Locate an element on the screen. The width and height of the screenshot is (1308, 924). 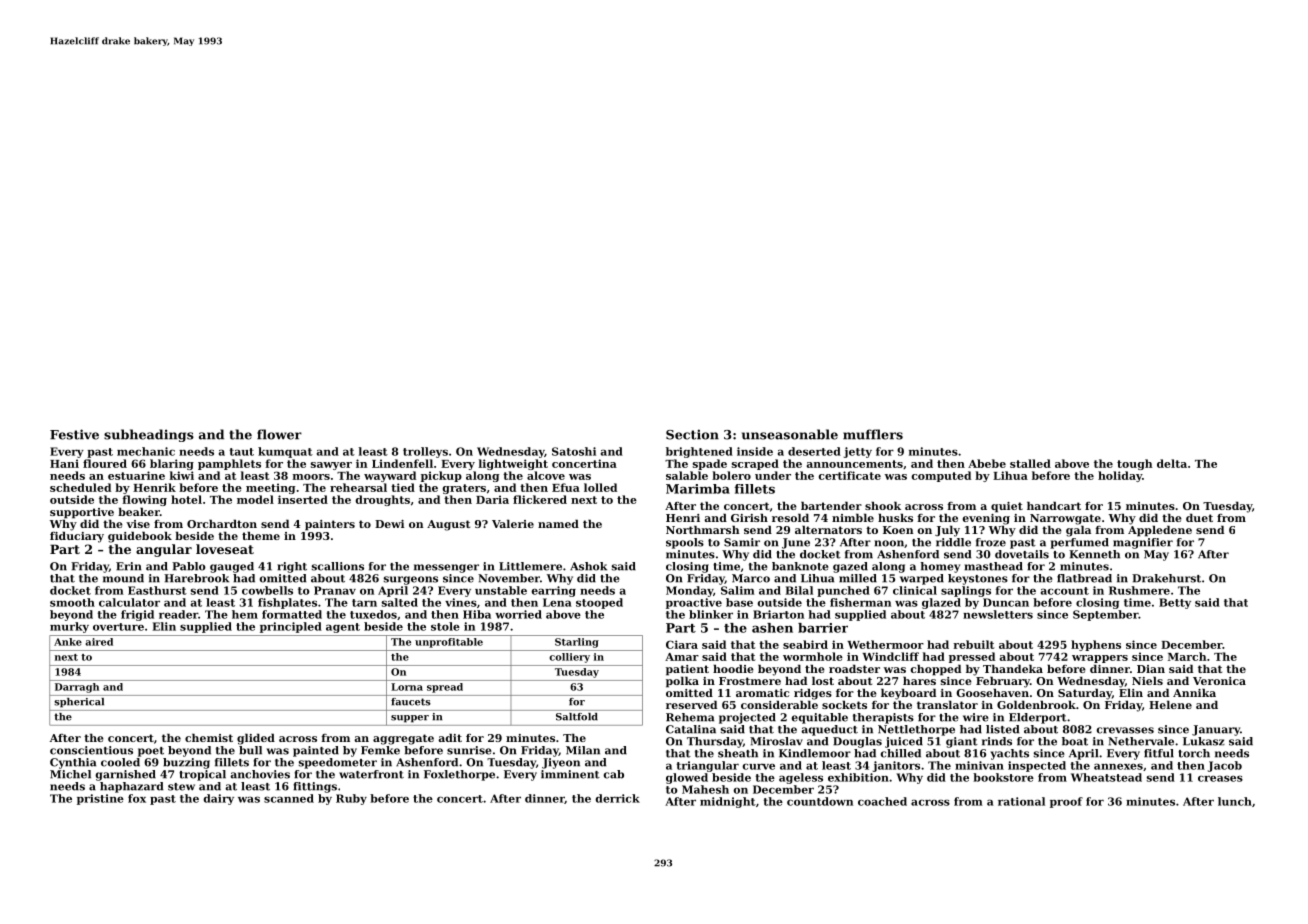
Erin is located at coordinates (129, 566).
